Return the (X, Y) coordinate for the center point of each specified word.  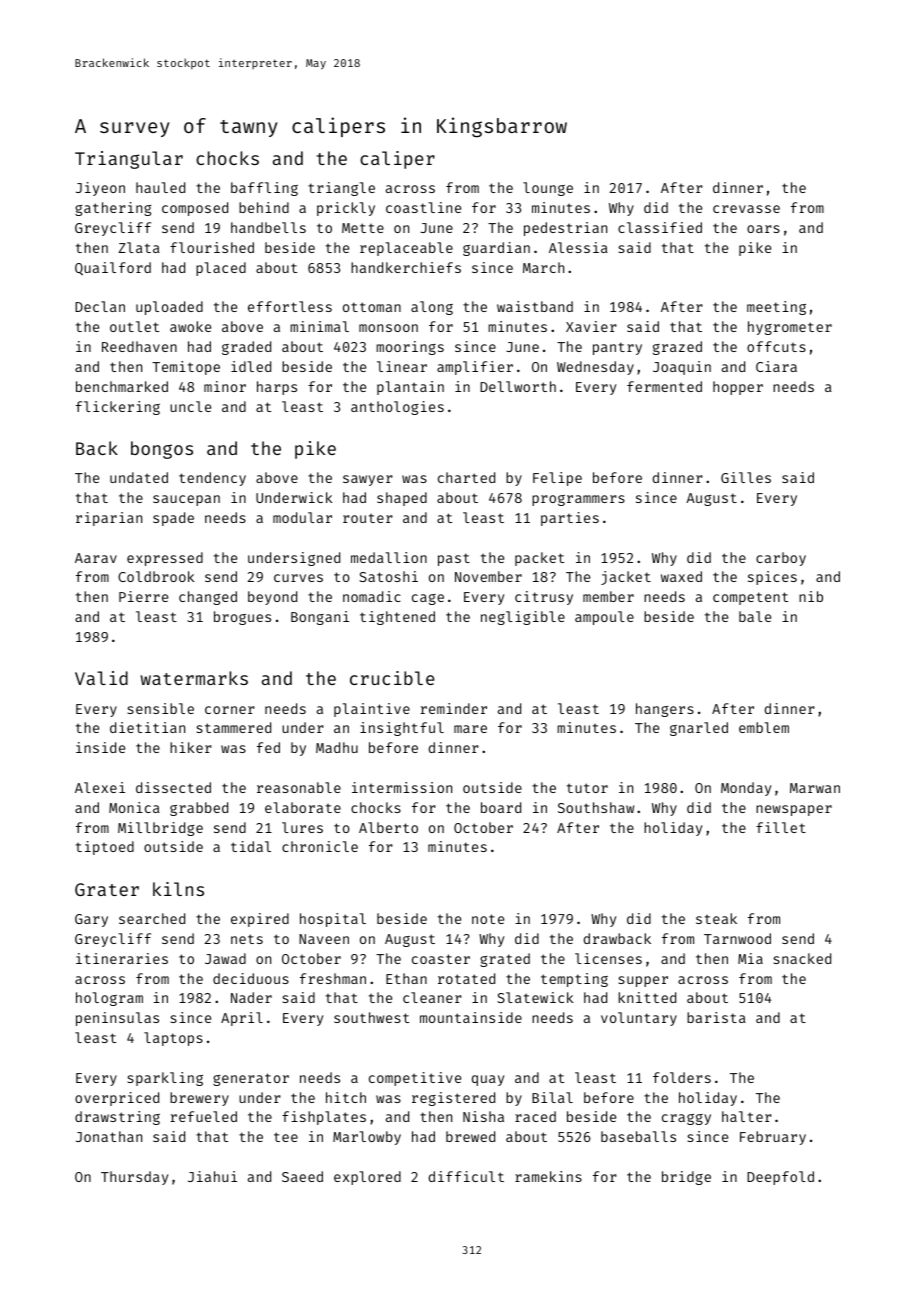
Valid (101, 678)
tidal (251, 846)
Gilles (746, 477)
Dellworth (518, 386)
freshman (333, 978)
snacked (802, 958)
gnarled (699, 729)
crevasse (746, 209)
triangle (341, 189)
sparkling (165, 1079)
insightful (402, 729)
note (488, 919)
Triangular (129, 160)
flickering (118, 408)
